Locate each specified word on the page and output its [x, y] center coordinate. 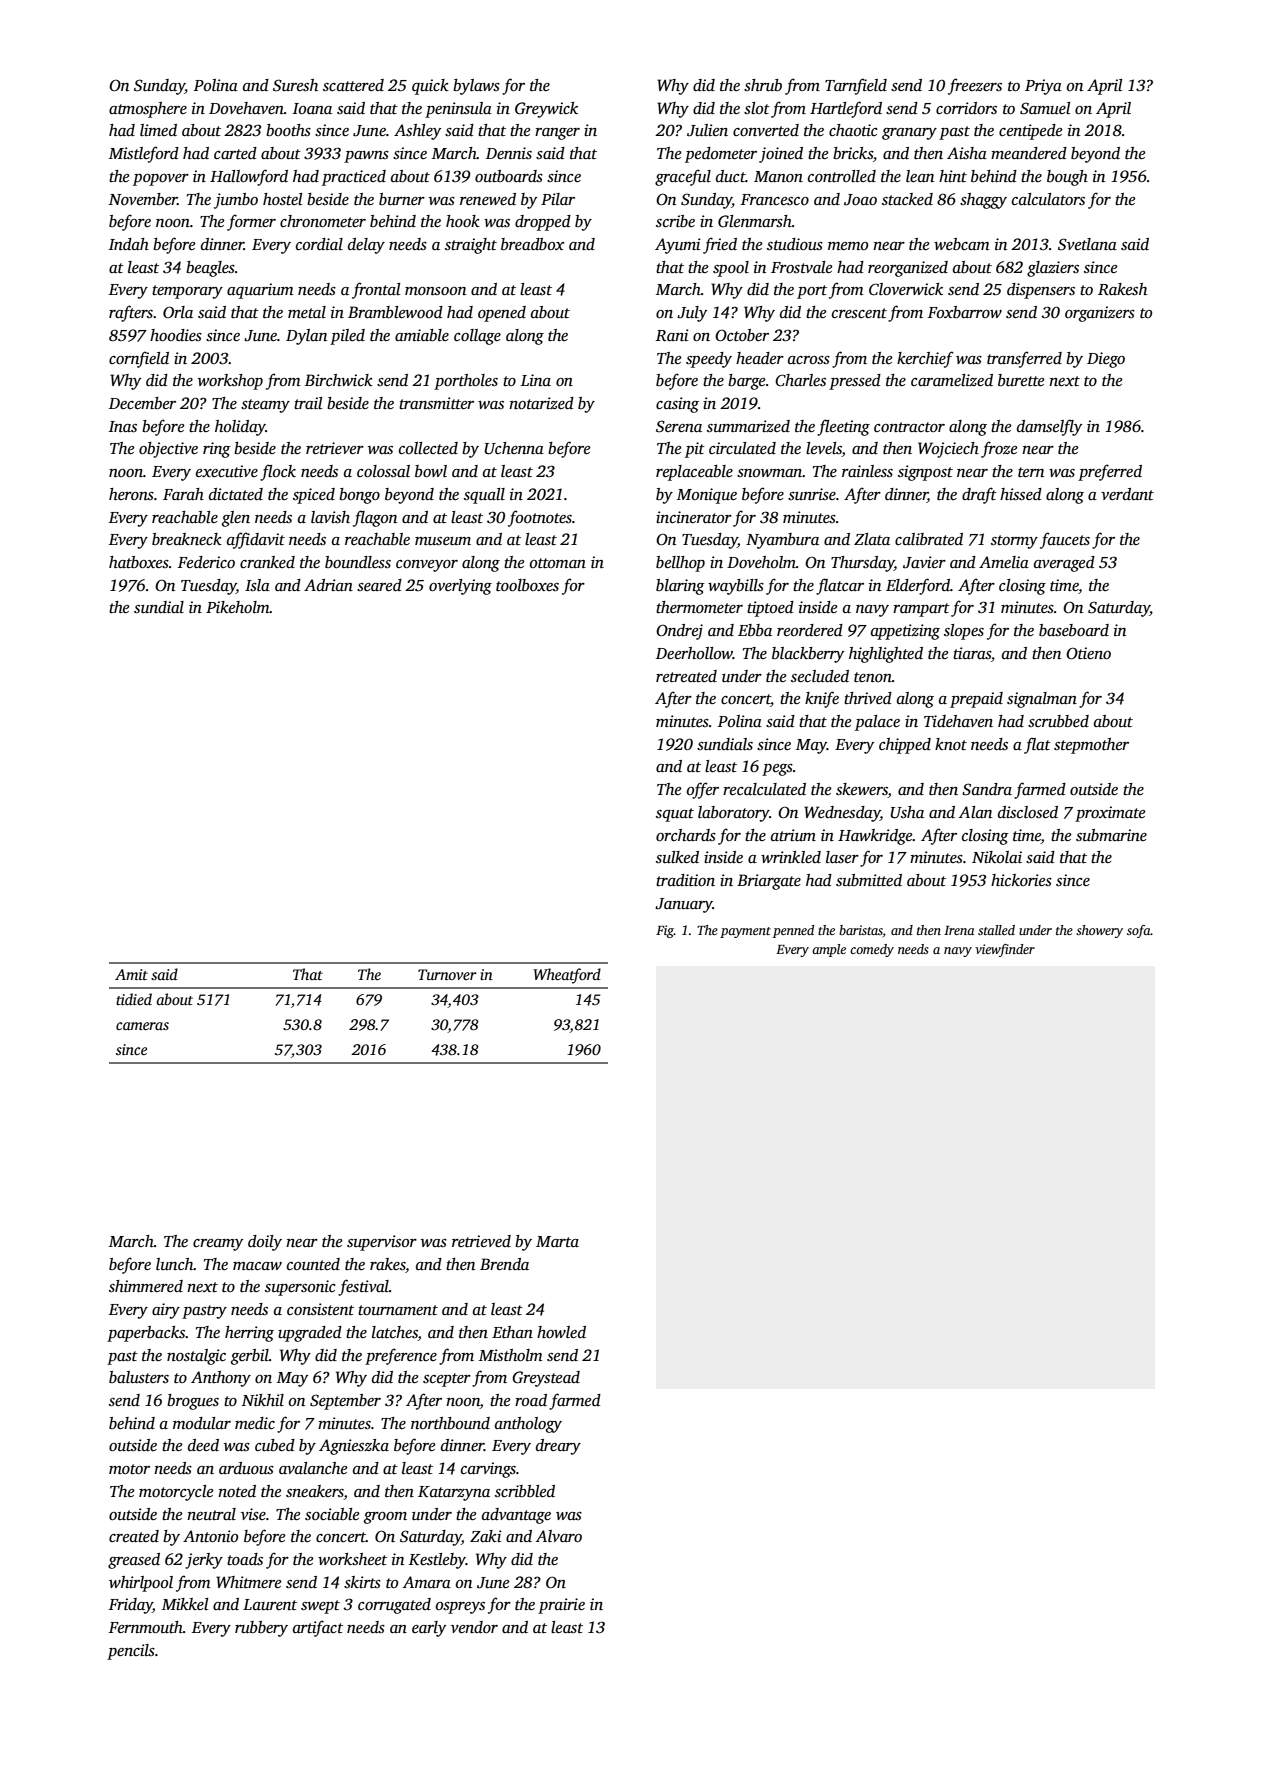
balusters [139, 1377]
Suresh [295, 85]
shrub [763, 85]
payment [745, 932]
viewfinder [1005, 950]
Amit [131, 974]
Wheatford [567, 976]
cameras [142, 1026]
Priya [1043, 87]
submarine [1111, 835]
